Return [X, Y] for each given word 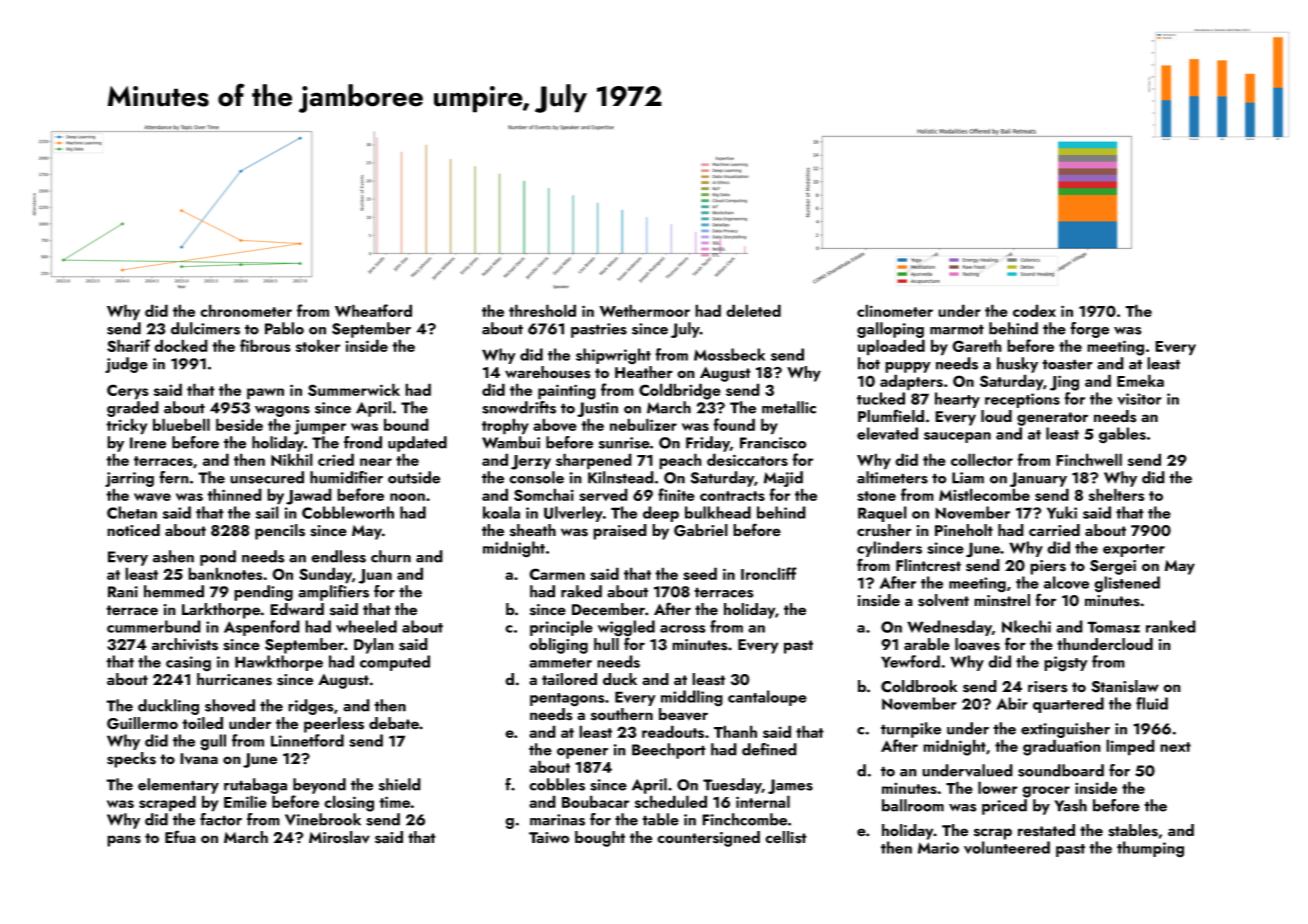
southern [622, 714]
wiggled [626, 628]
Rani [123, 592]
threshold [542, 310]
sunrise [624, 443]
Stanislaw [1125, 686]
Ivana [199, 759]
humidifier [346, 477]
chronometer [246, 310]
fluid [1152, 703]
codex [1034, 310]
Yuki [1062, 512]
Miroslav [339, 837]
